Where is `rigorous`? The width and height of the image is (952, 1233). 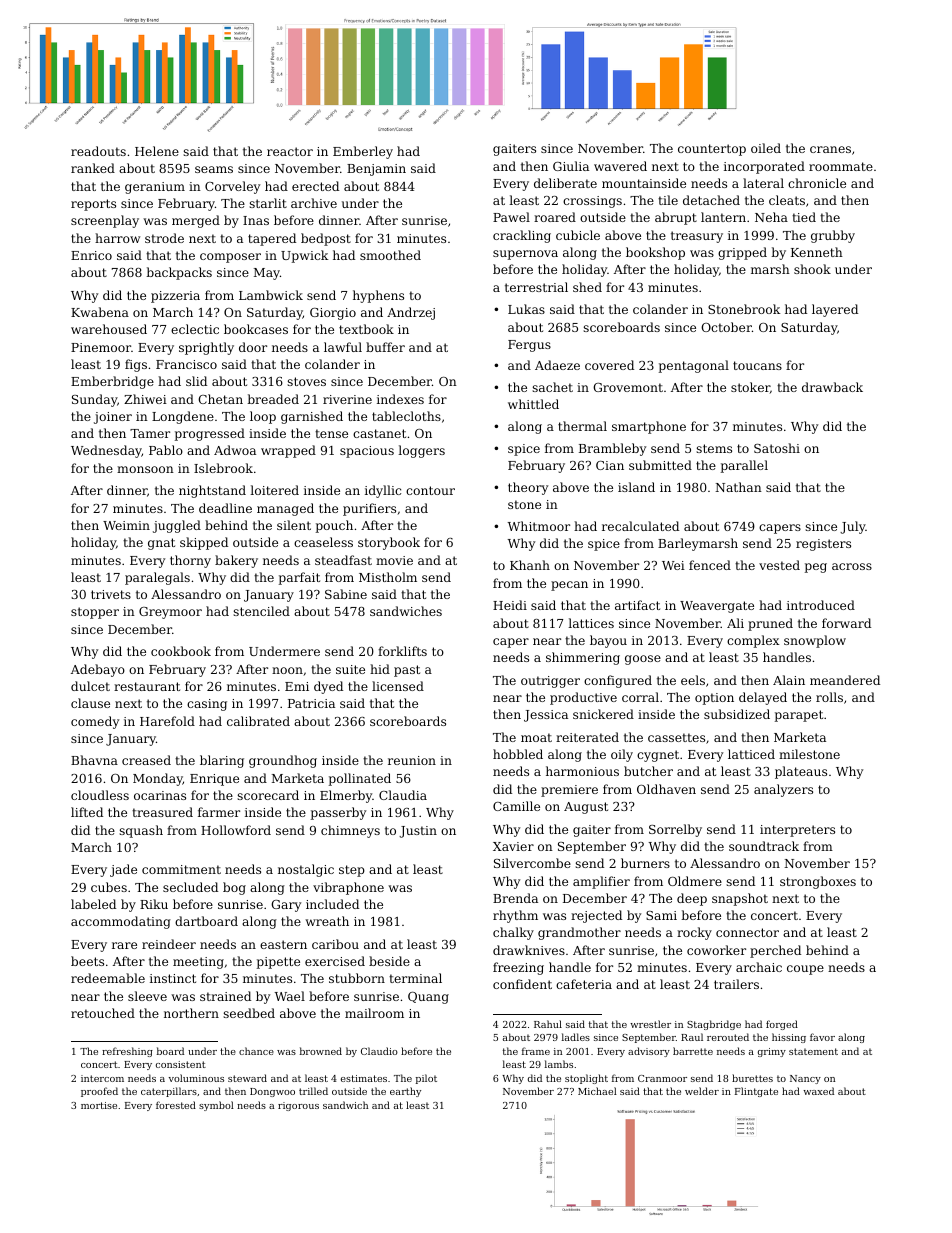
rigorous is located at coordinates (298, 1106).
